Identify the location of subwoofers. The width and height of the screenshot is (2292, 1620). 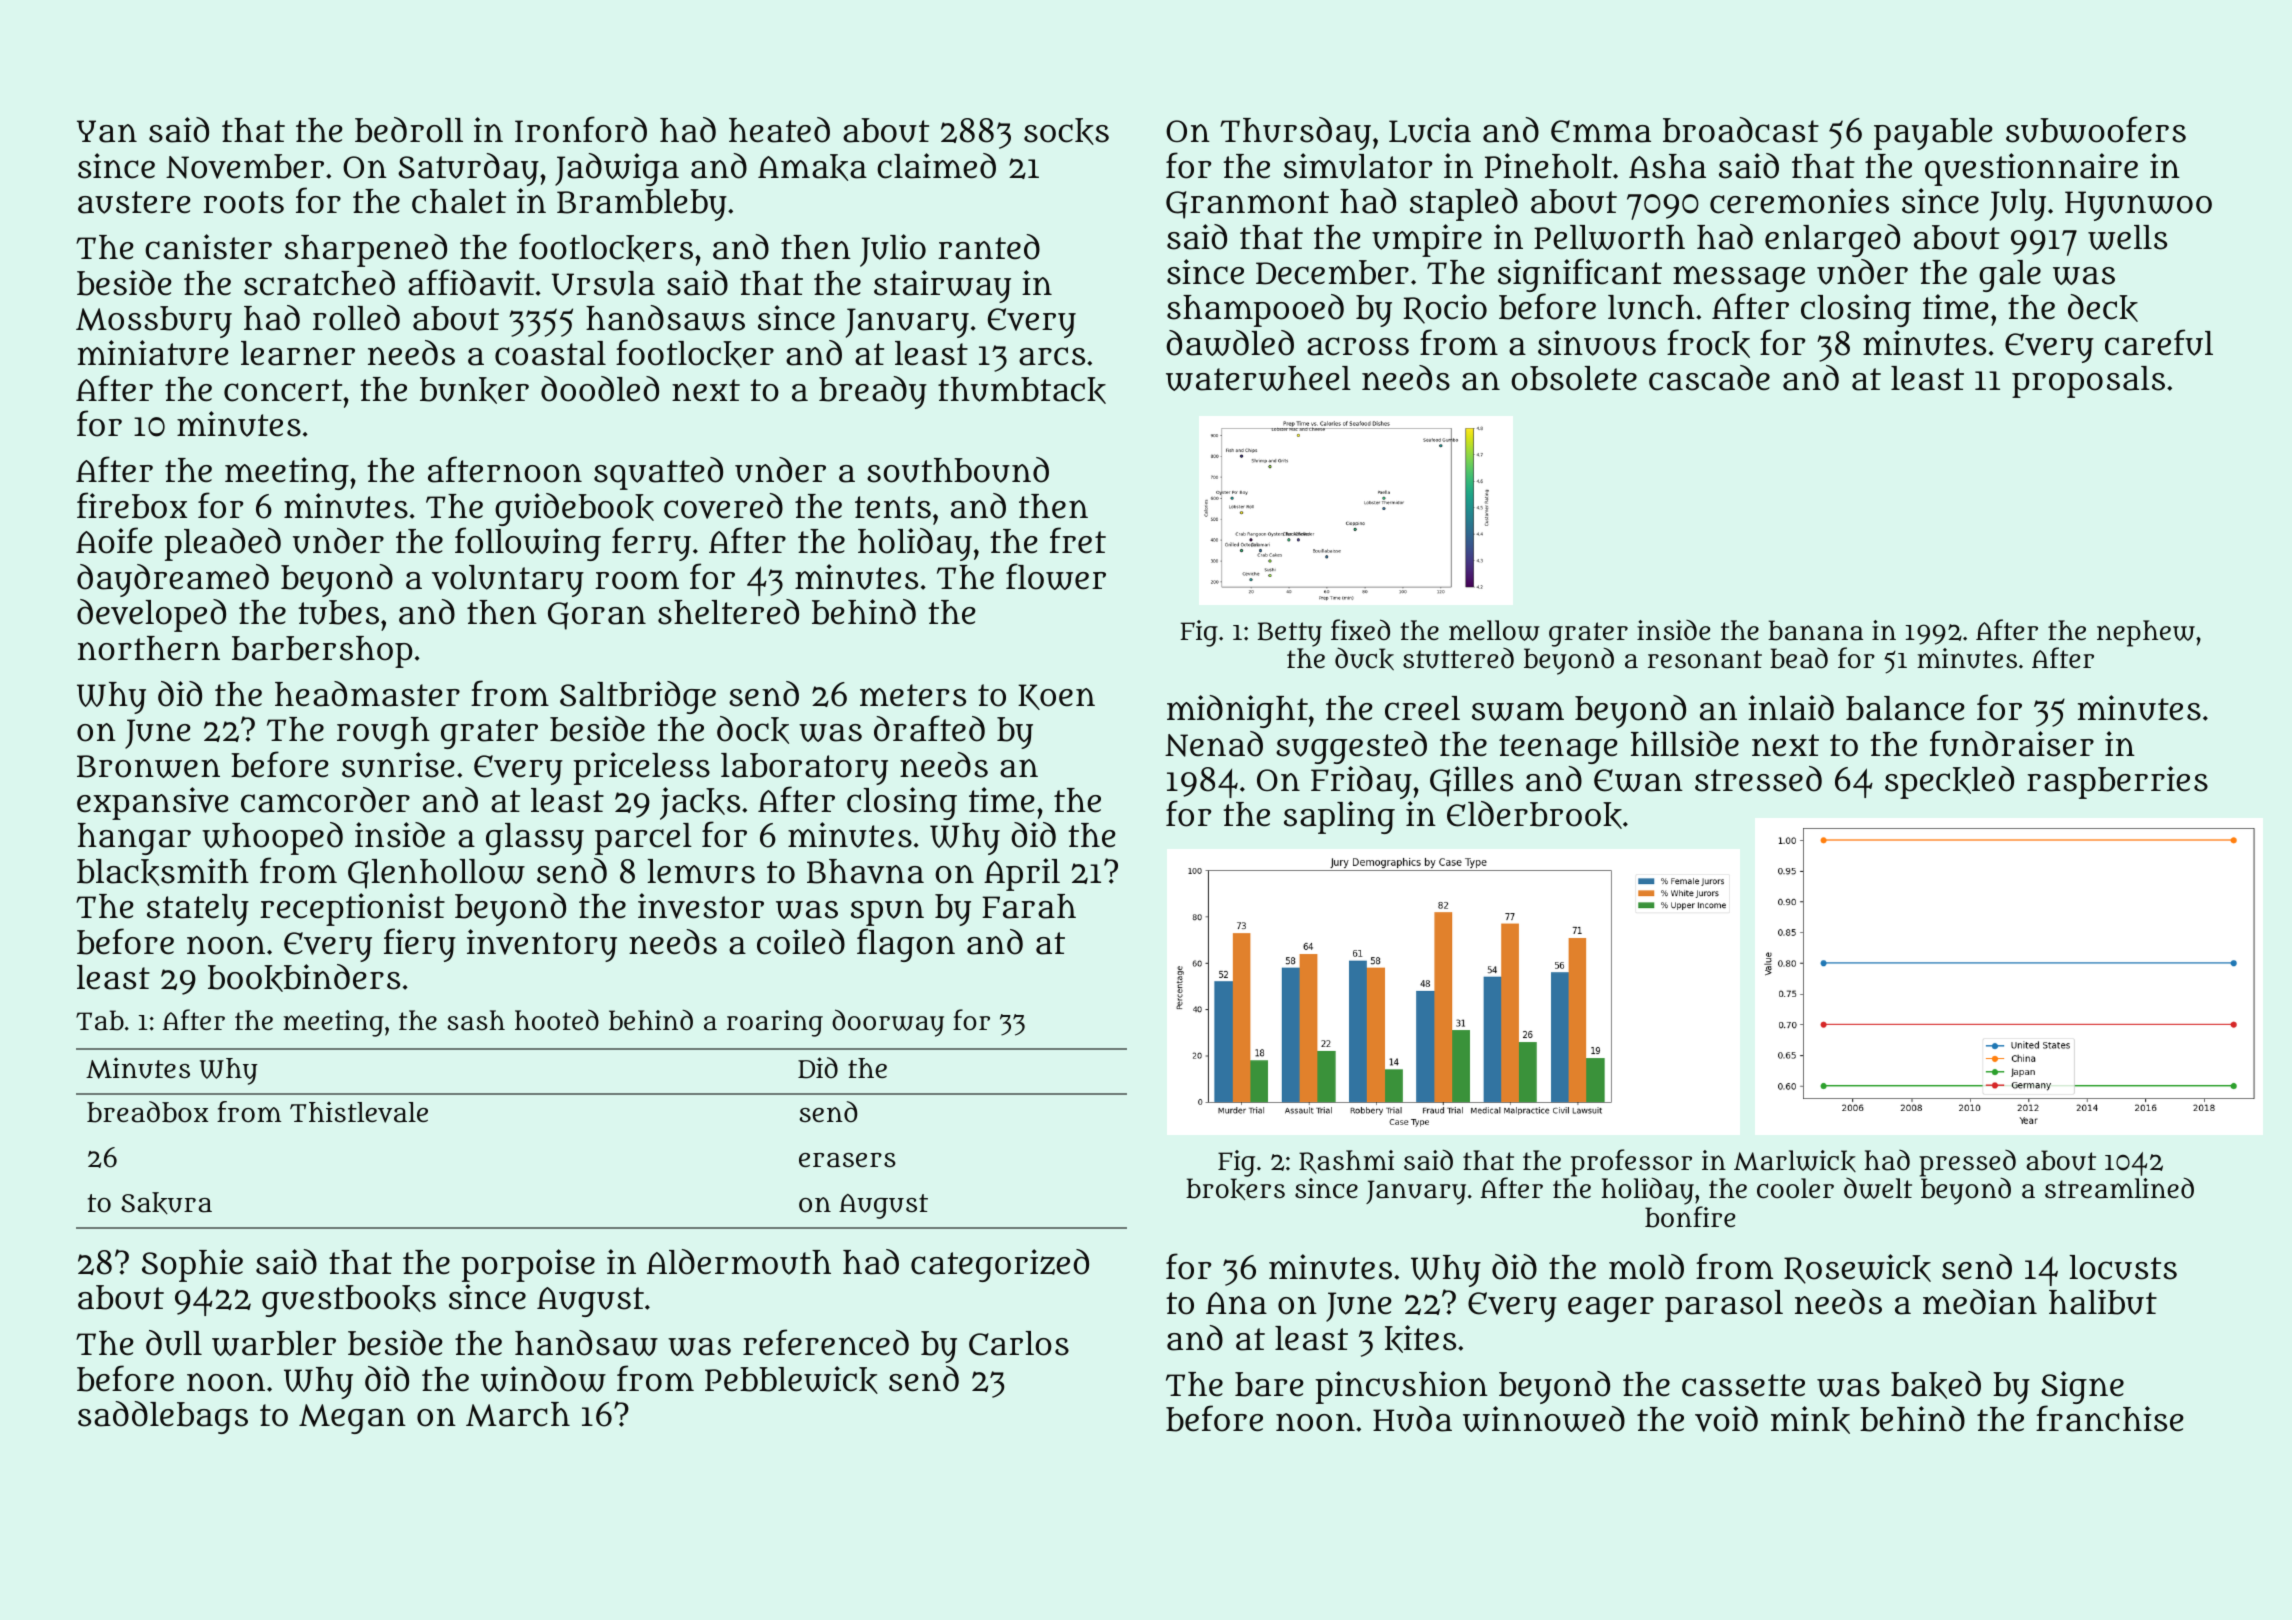
(2096, 129).
